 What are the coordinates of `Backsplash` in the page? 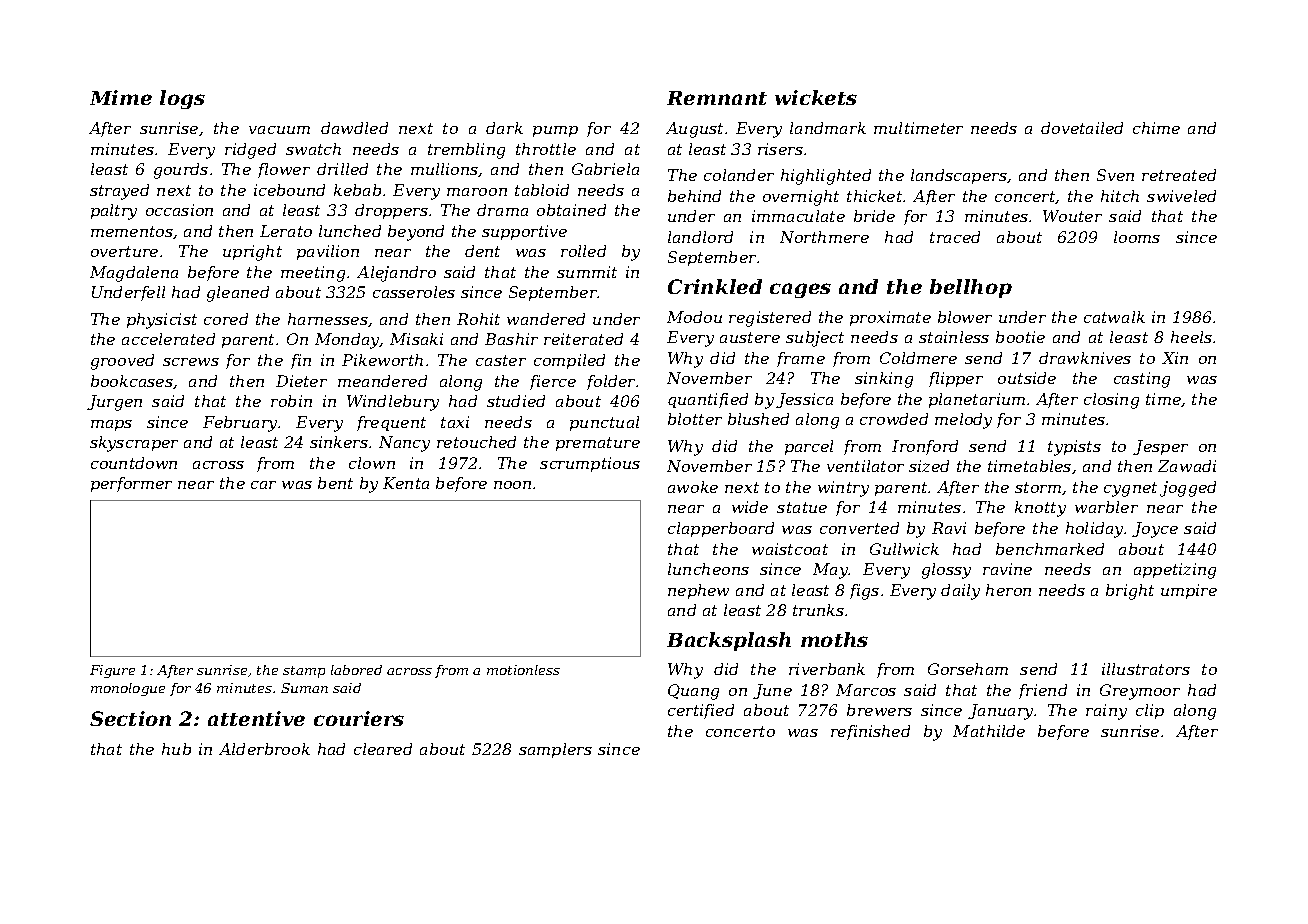 It's located at (729, 641).
